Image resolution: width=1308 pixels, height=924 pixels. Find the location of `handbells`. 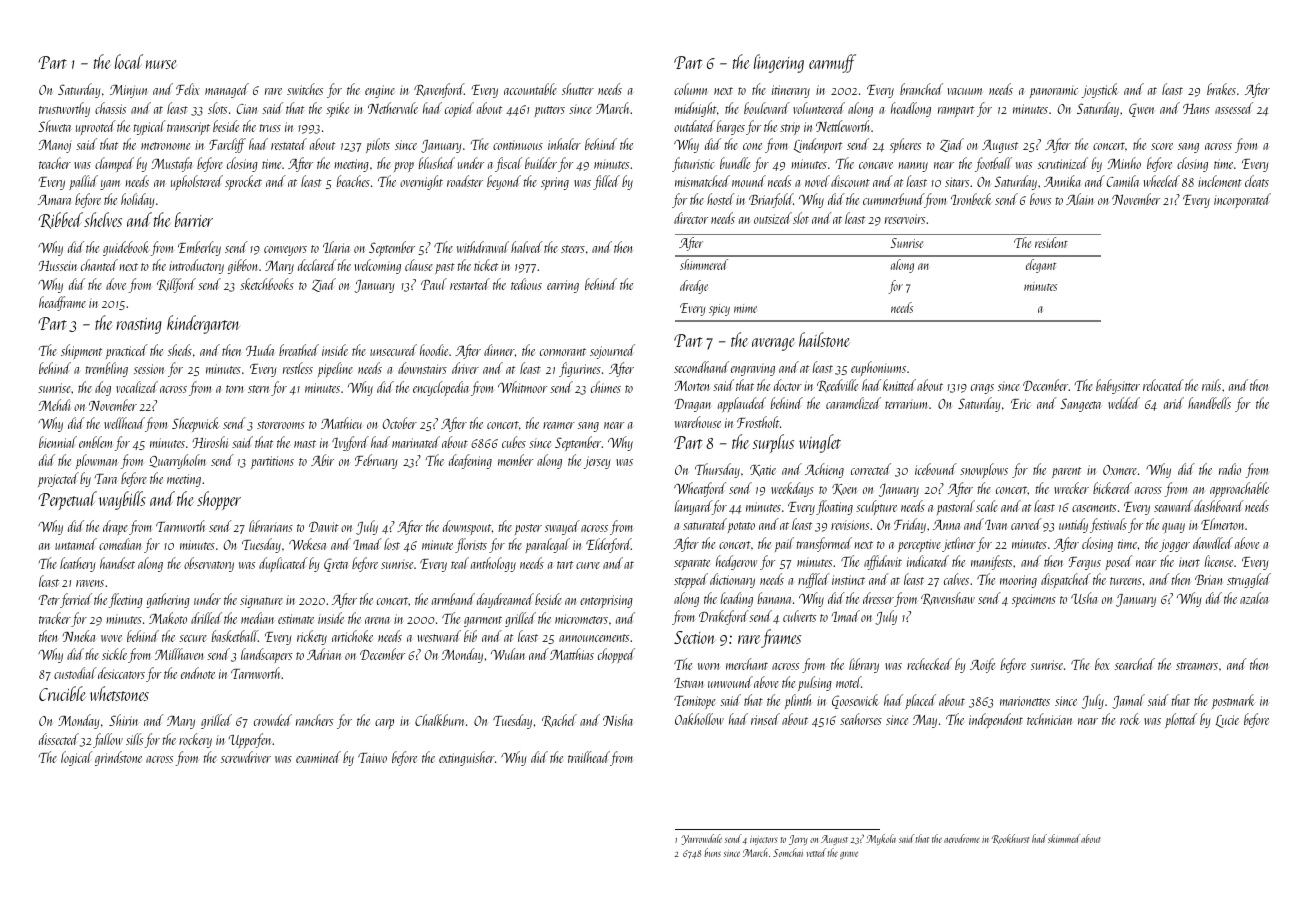

handbells is located at coordinates (1209, 403).
